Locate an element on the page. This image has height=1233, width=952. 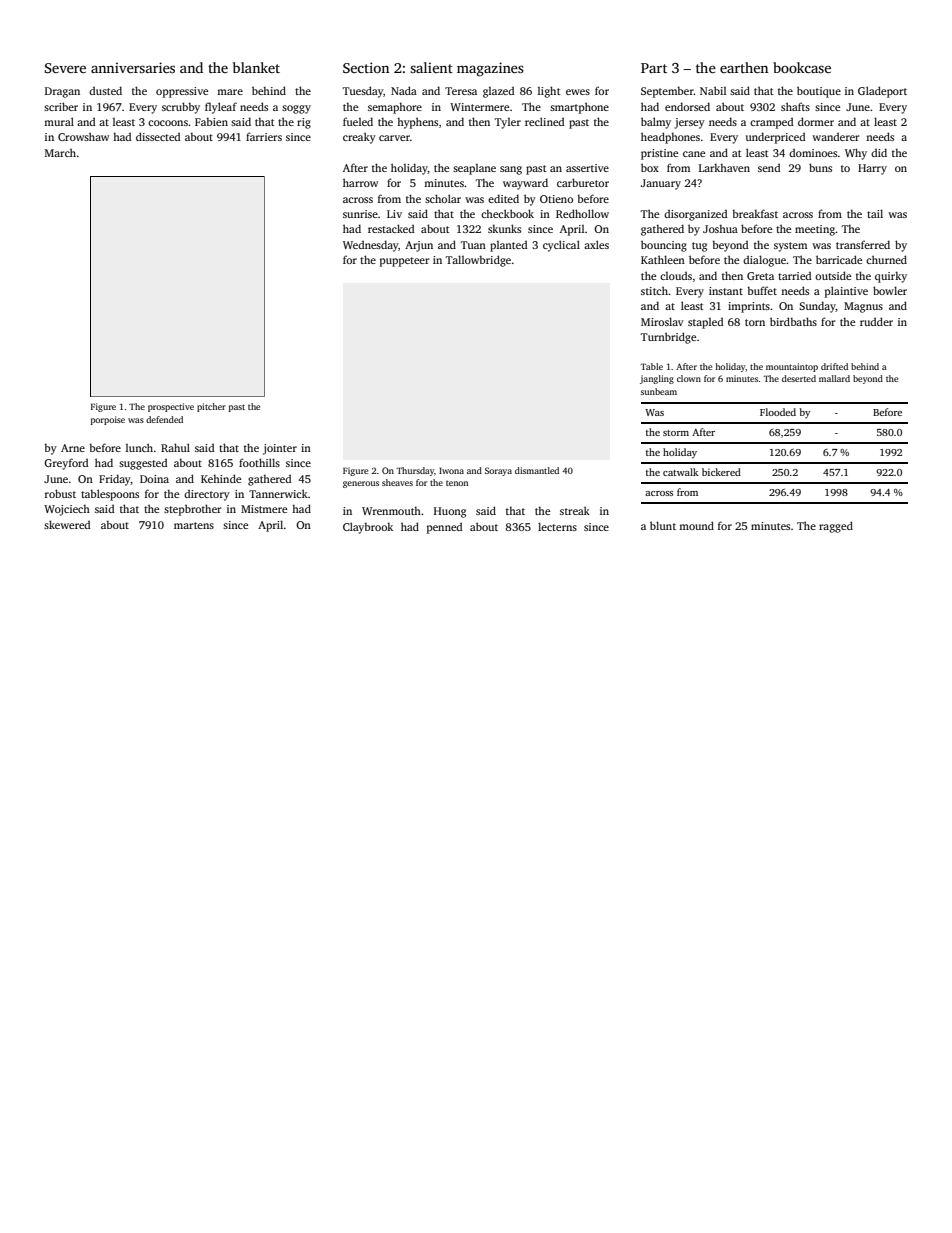
rudder is located at coordinates (876, 321).
